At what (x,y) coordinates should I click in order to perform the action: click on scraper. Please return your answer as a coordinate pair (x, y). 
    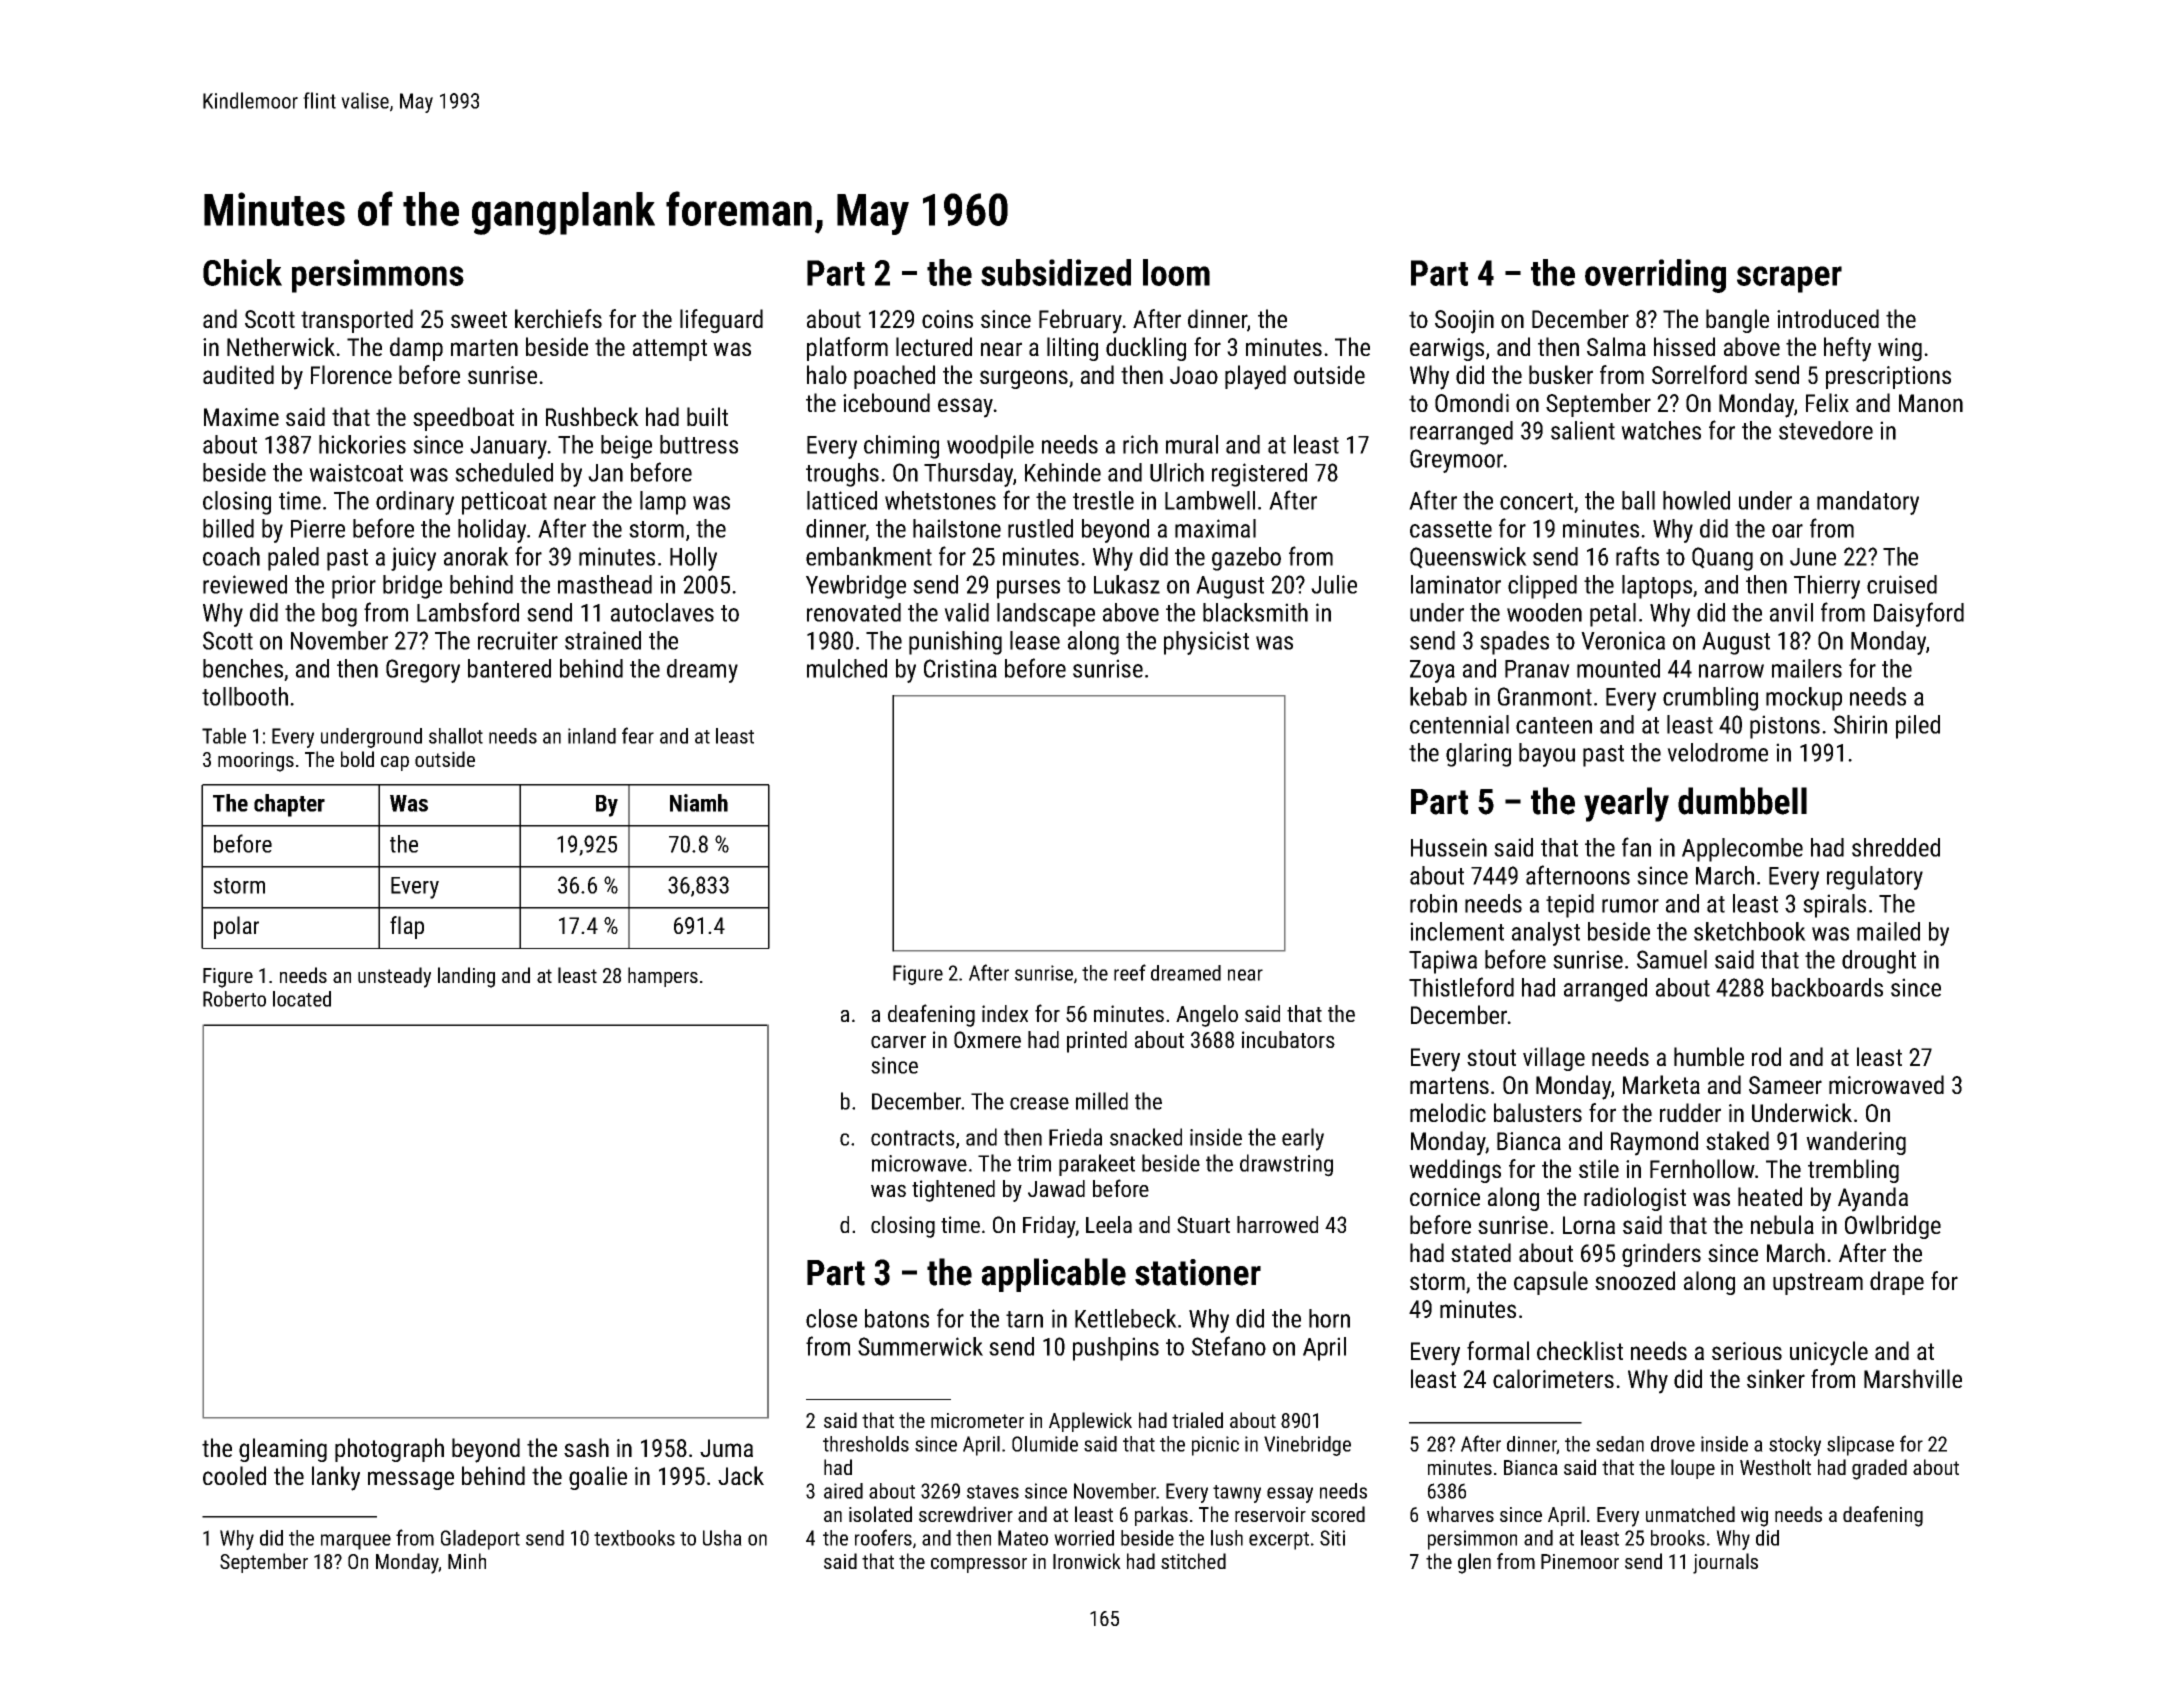
    Looking at the image, I should click on (1789, 279).
